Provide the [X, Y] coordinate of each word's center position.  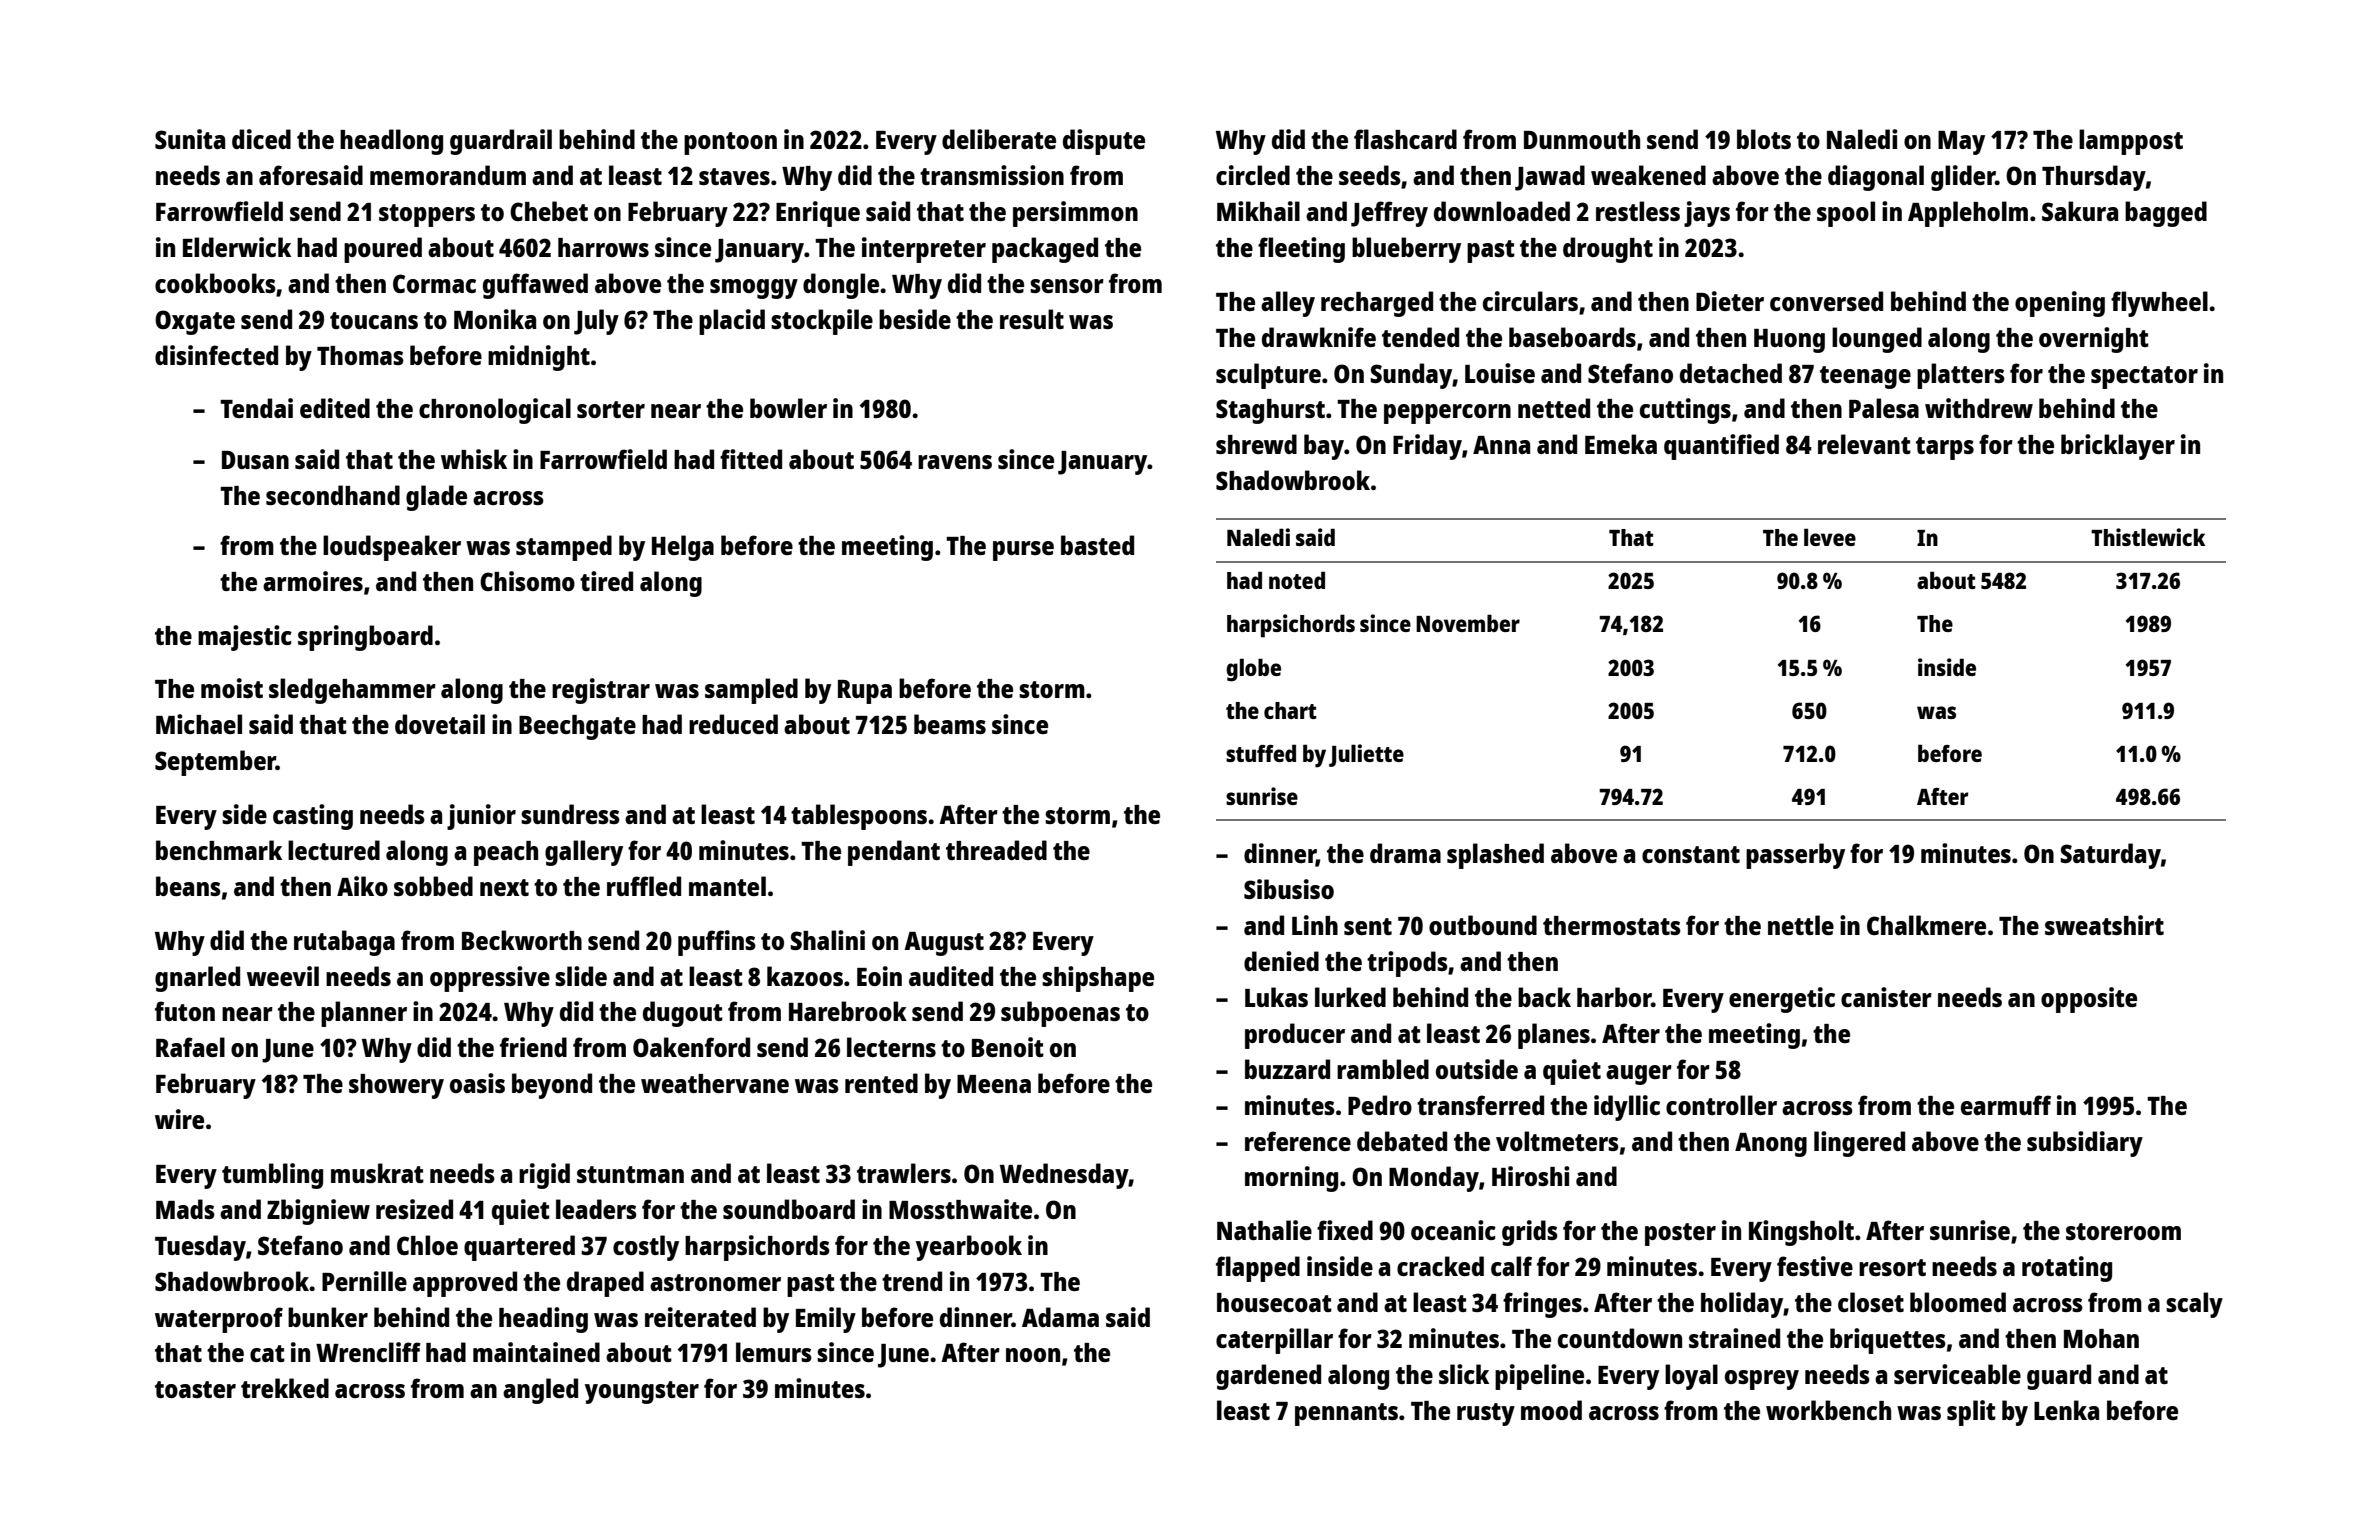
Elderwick [237, 247]
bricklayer [2118, 447]
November [1468, 623]
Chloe [427, 1245]
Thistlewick [2148, 537]
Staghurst [1270, 411]
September [215, 763]
